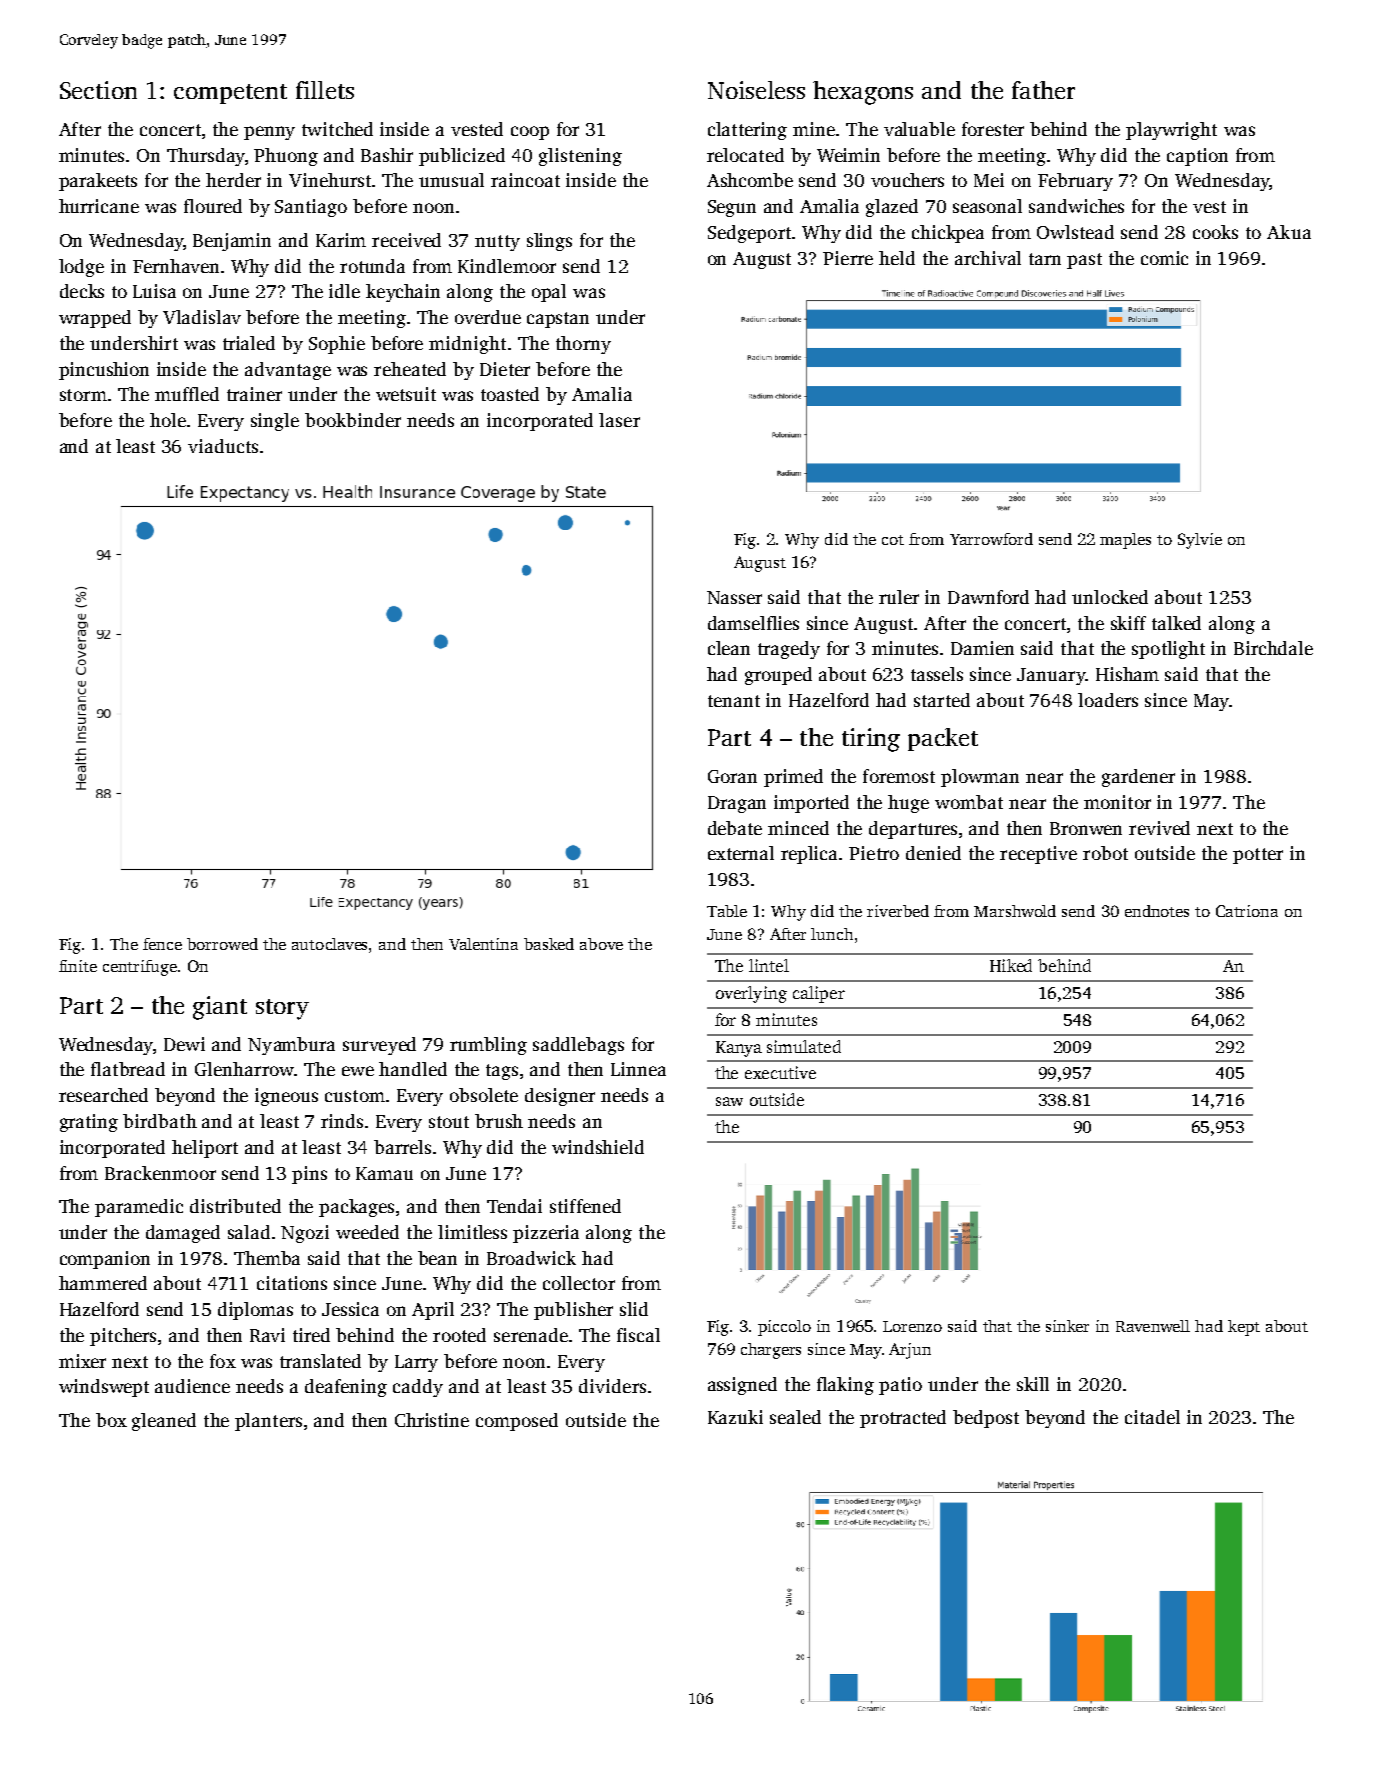 This screenshot has width=1375, height=1779. I want to click on fence, so click(162, 944).
